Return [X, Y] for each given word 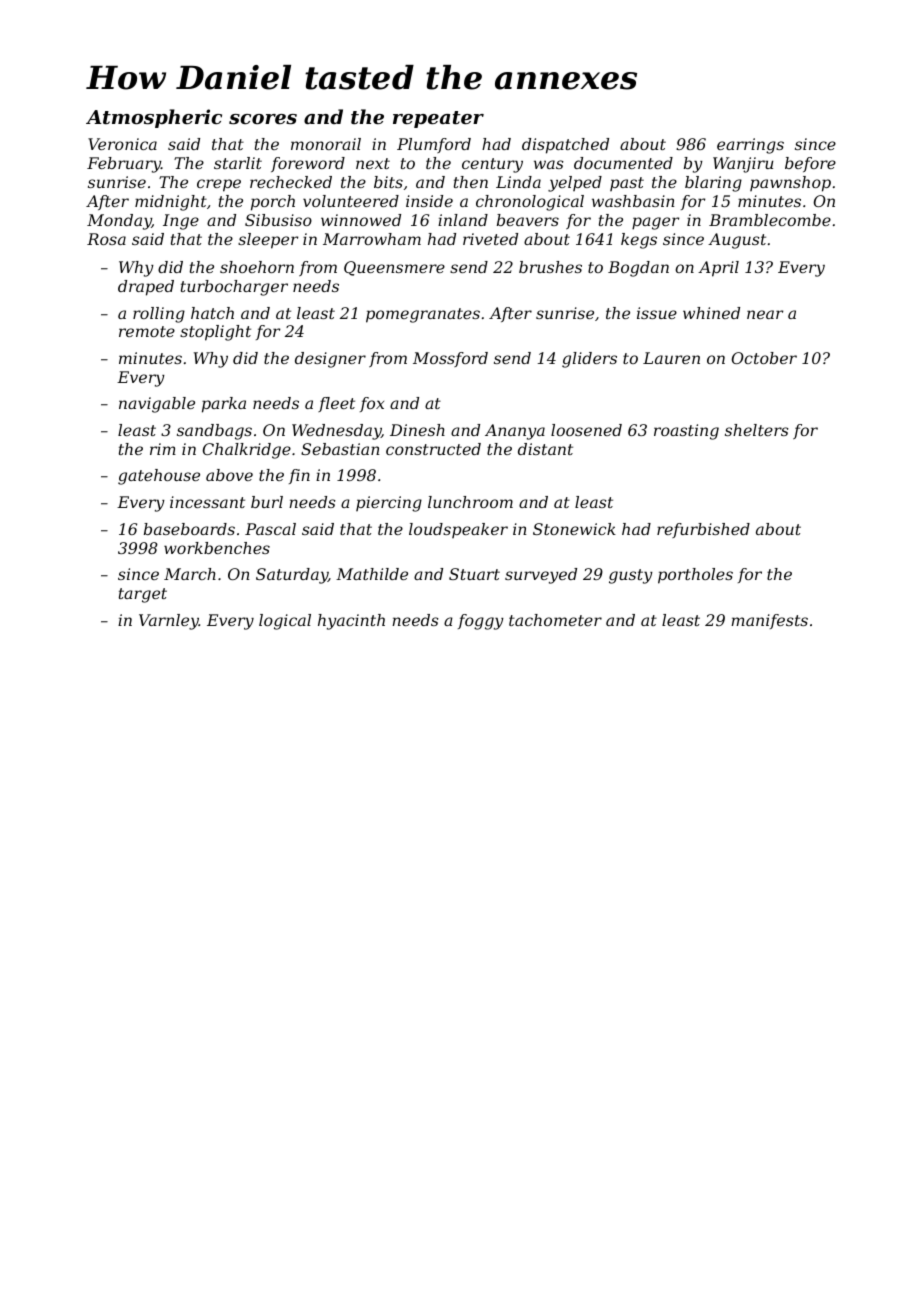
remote [147, 331]
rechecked [291, 182]
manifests [769, 621]
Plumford [434, 145]
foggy [481, 622]
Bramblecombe [770, 220]
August [737, 241]
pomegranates [423, 315]
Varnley [169, 622]
